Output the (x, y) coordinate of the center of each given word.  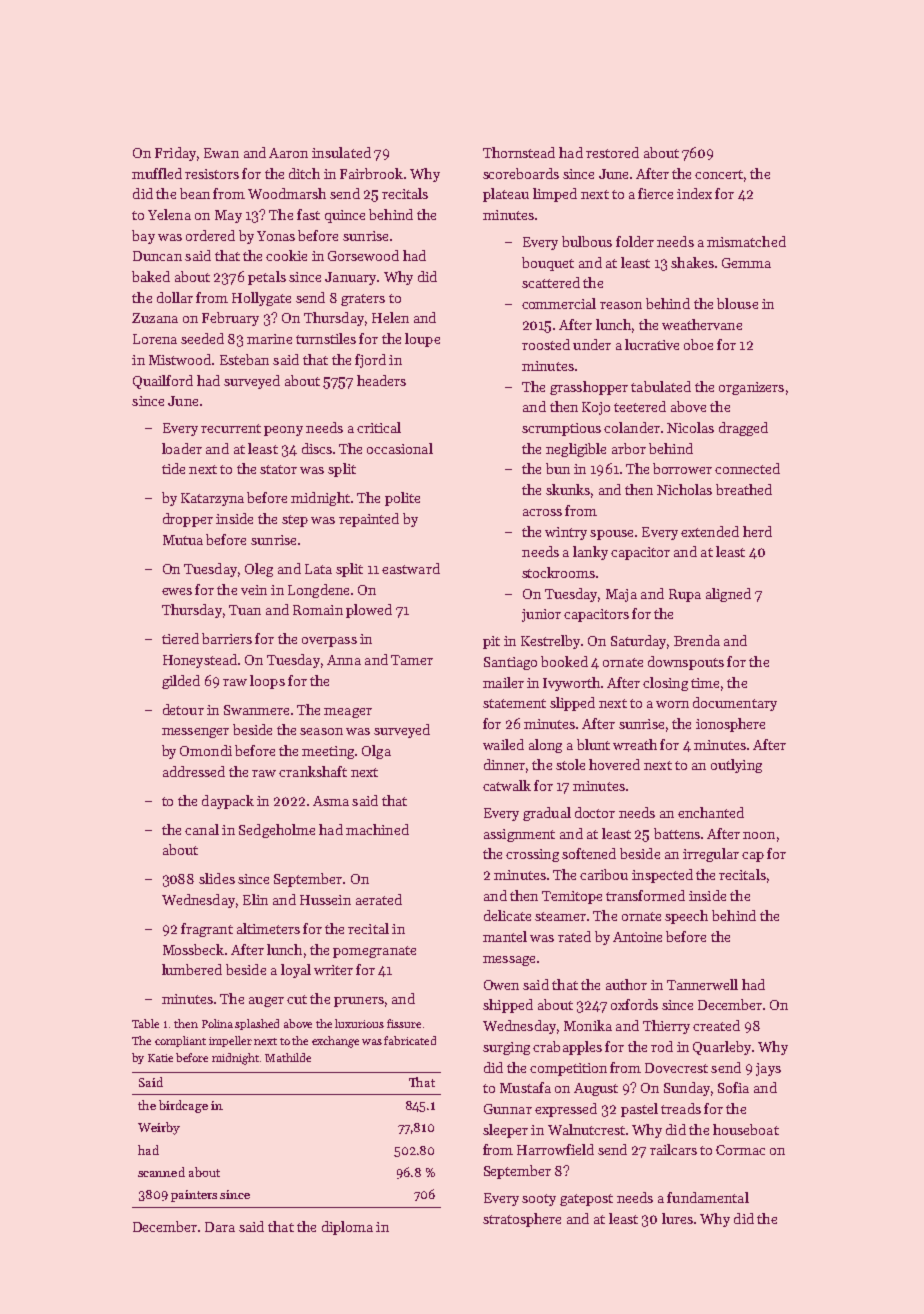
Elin (255, 899)
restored (612, 152)
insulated (341, 152)
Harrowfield (555, 1149)
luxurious (359, 1023)
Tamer (412, 660)
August (596, 1089)
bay (143, 237)
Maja (621, 595)
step (295, 521)
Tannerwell (702, 984)
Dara (220, 1227)
